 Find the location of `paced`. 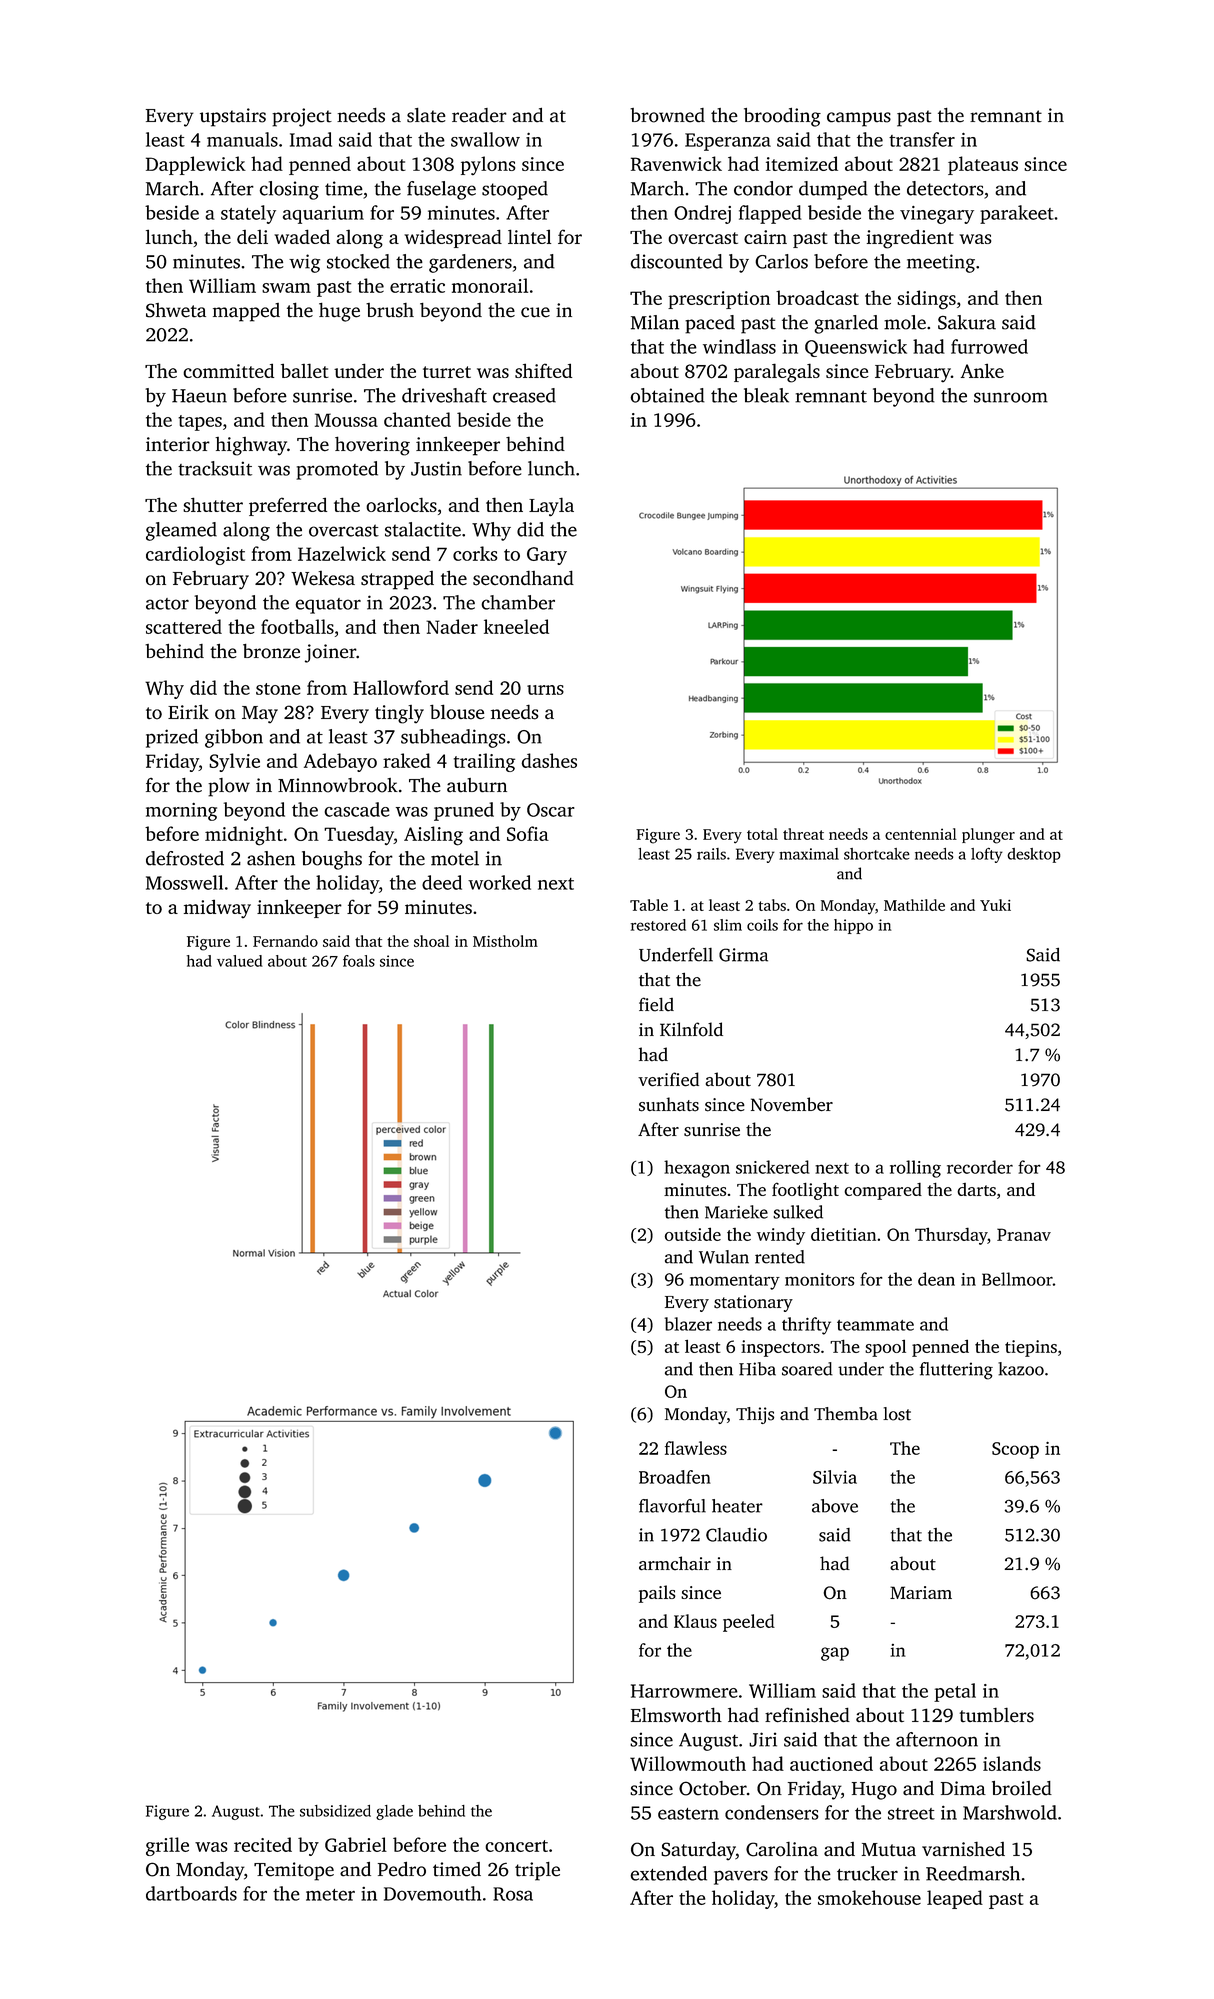

paced is located at coordinates (710, 324).
